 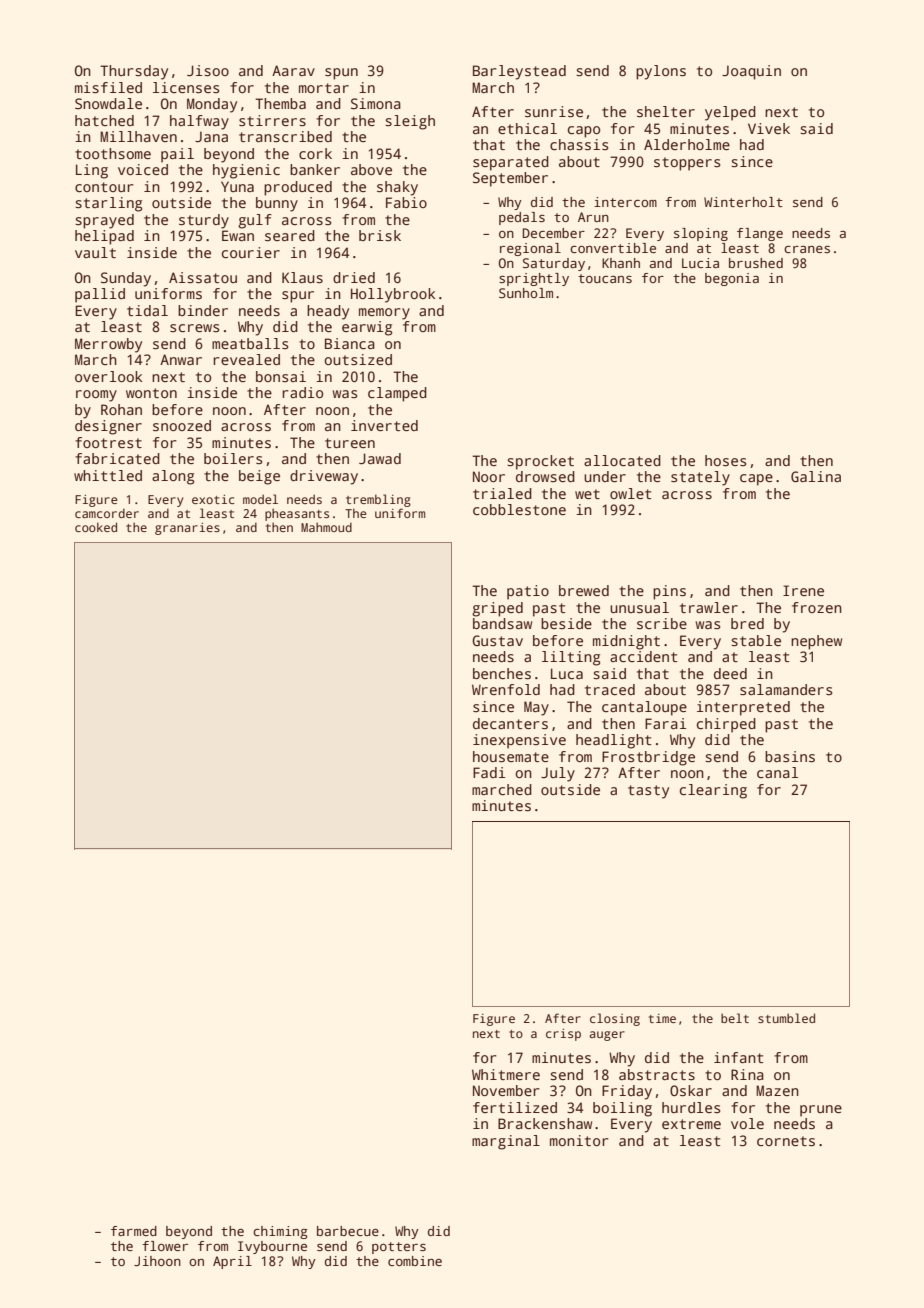 What do you see at coordinates (630, 493) in the document?
I see `owlet` at bounding box center [630, 493].
